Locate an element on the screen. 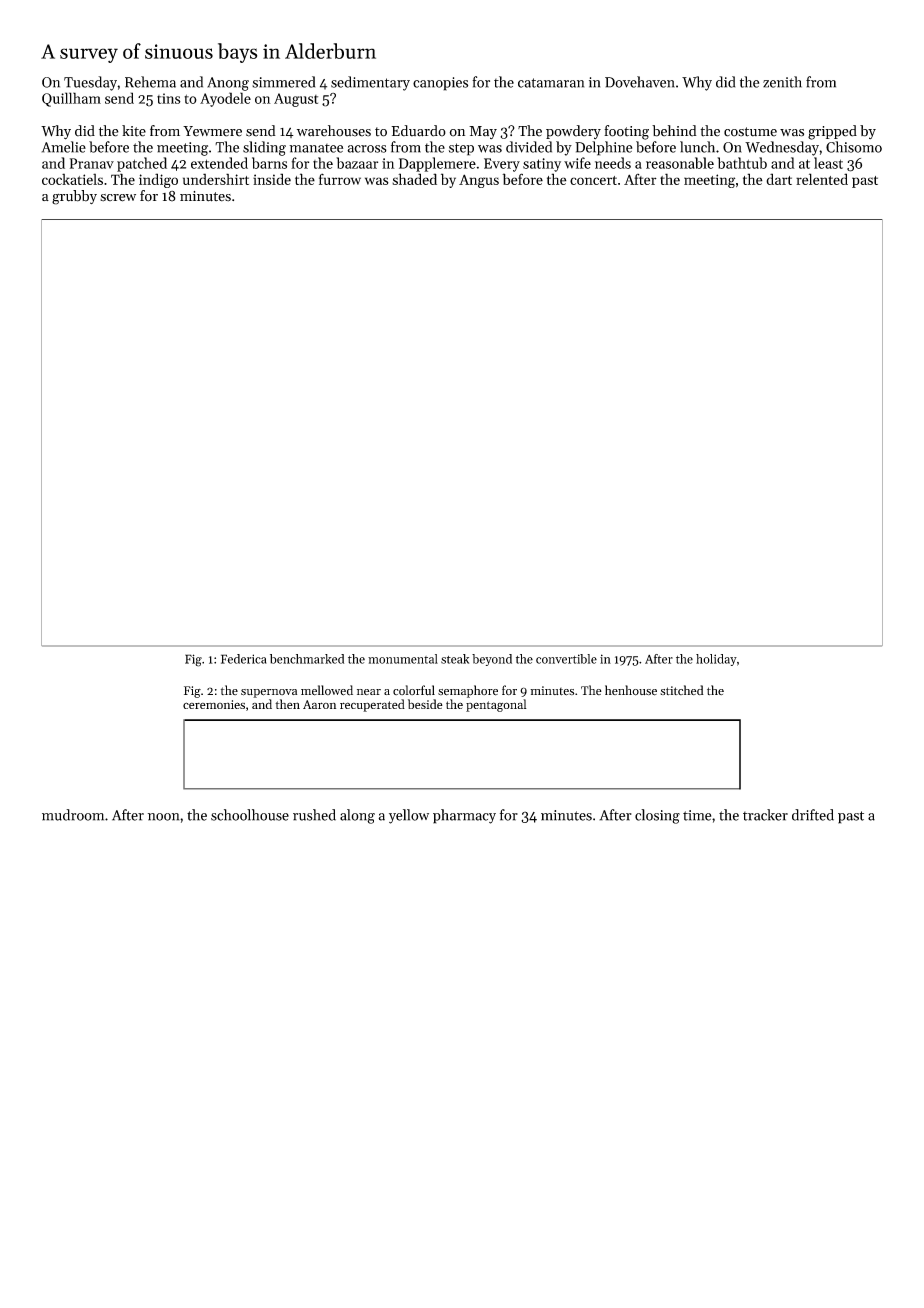 Image resolution: width=924 pixels, height=1308 pixels. dart is located at coordinates (779, 179).
